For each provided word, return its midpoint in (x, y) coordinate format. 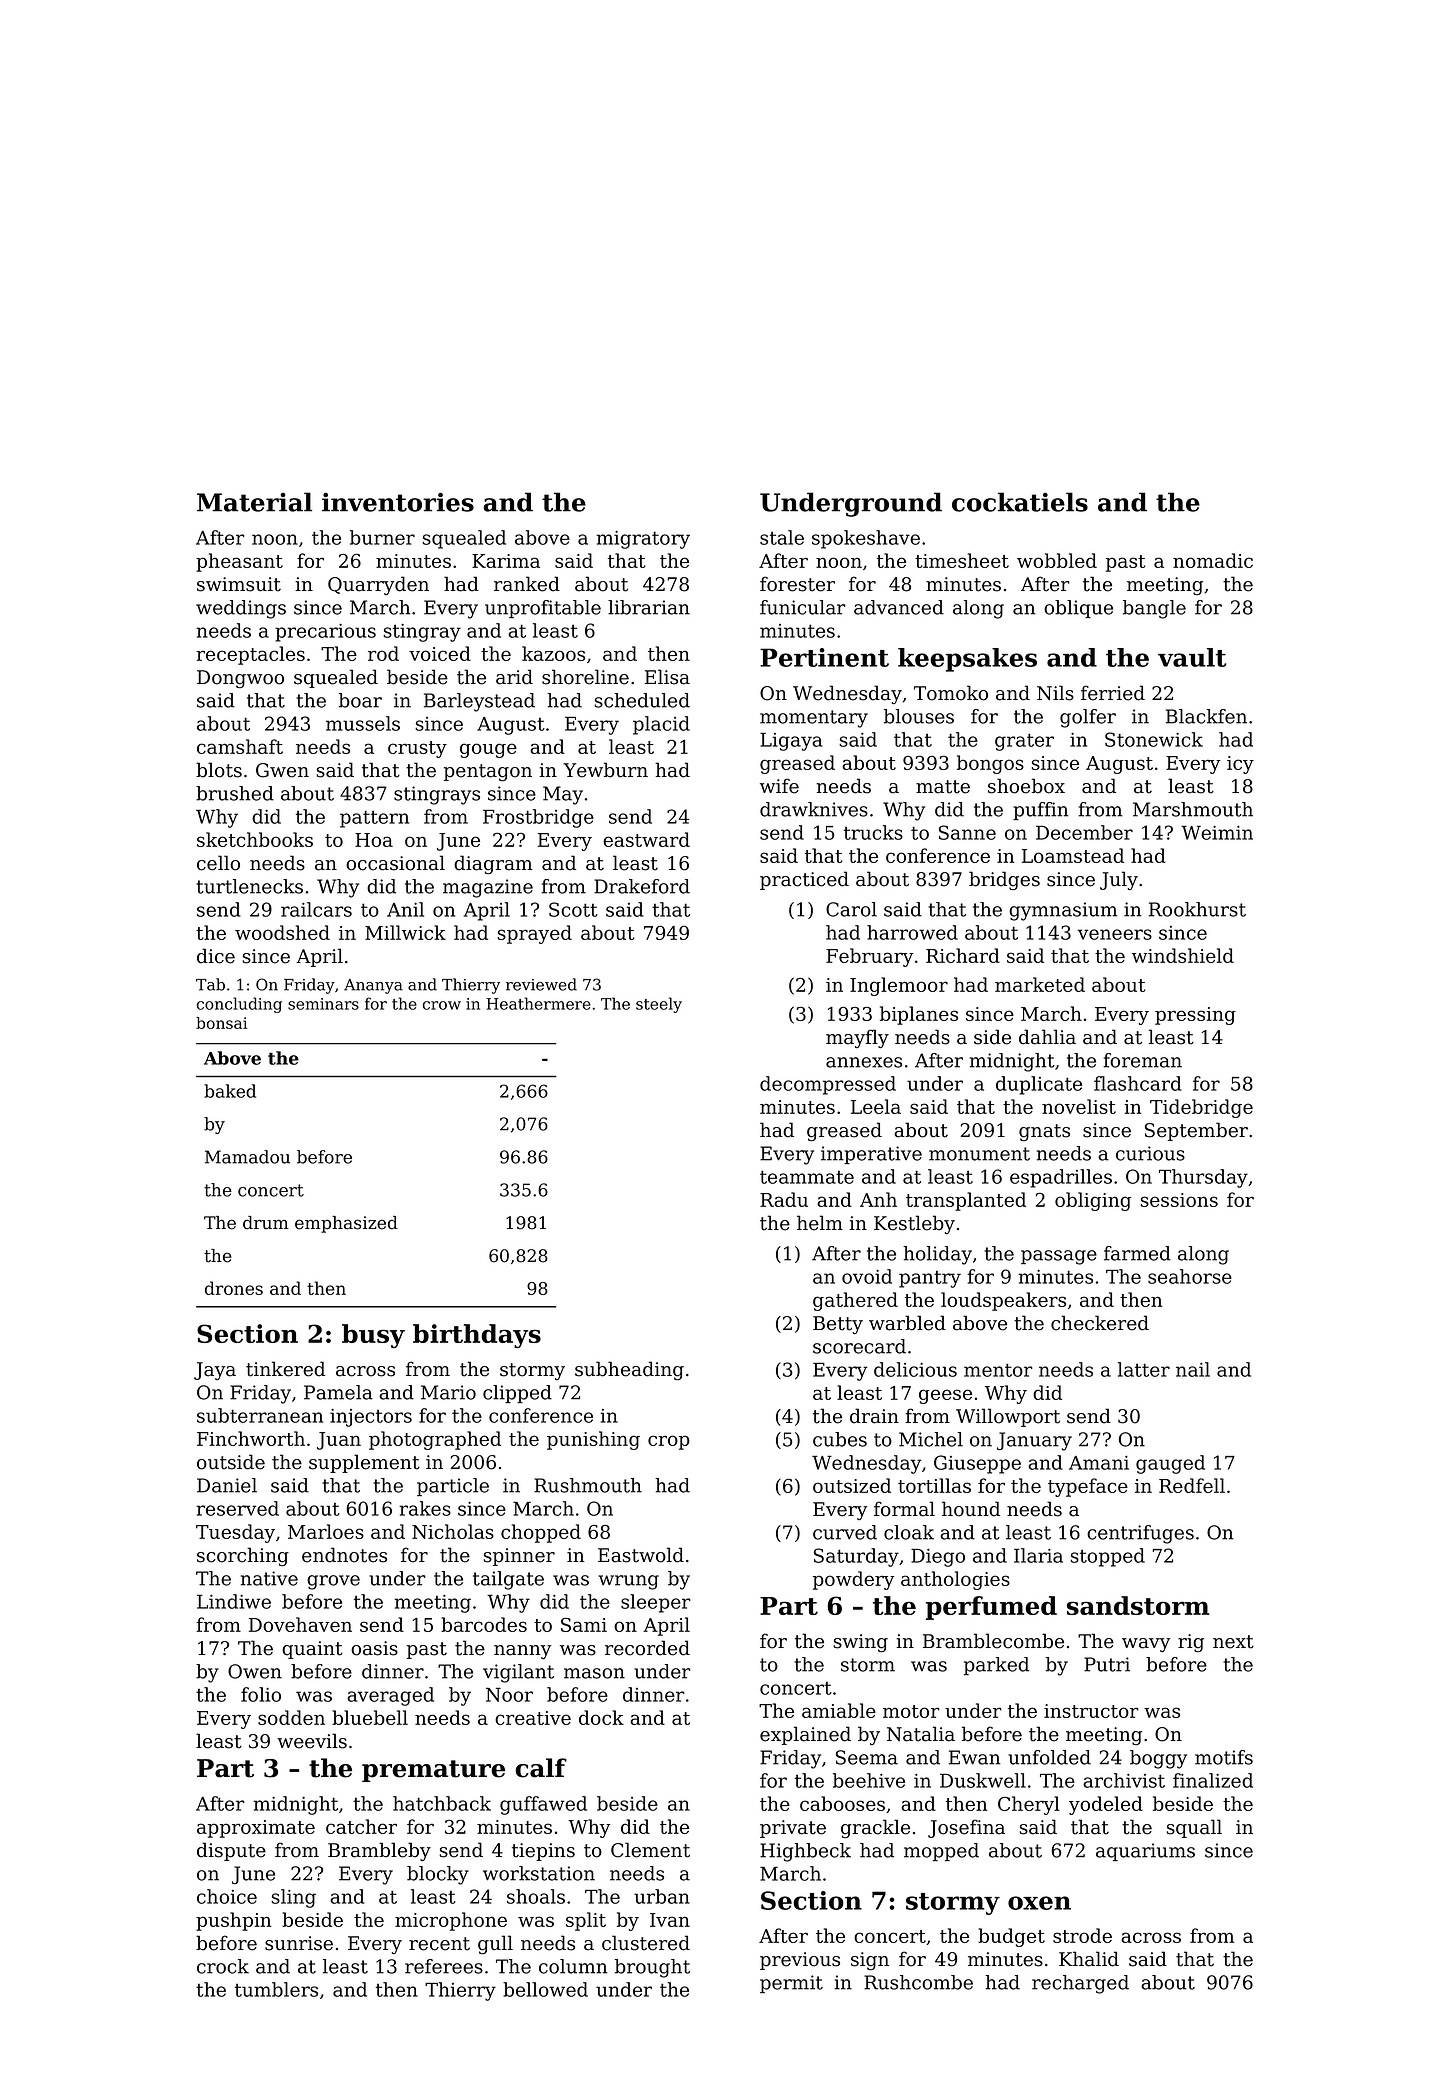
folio (261, 1694)
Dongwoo (240, 679)
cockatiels (1020, 502)
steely (659, 1005)
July (1119, 880)
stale (782, 537)
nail (1193, 1369)
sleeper (656, 1603)
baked (230, 1091)
